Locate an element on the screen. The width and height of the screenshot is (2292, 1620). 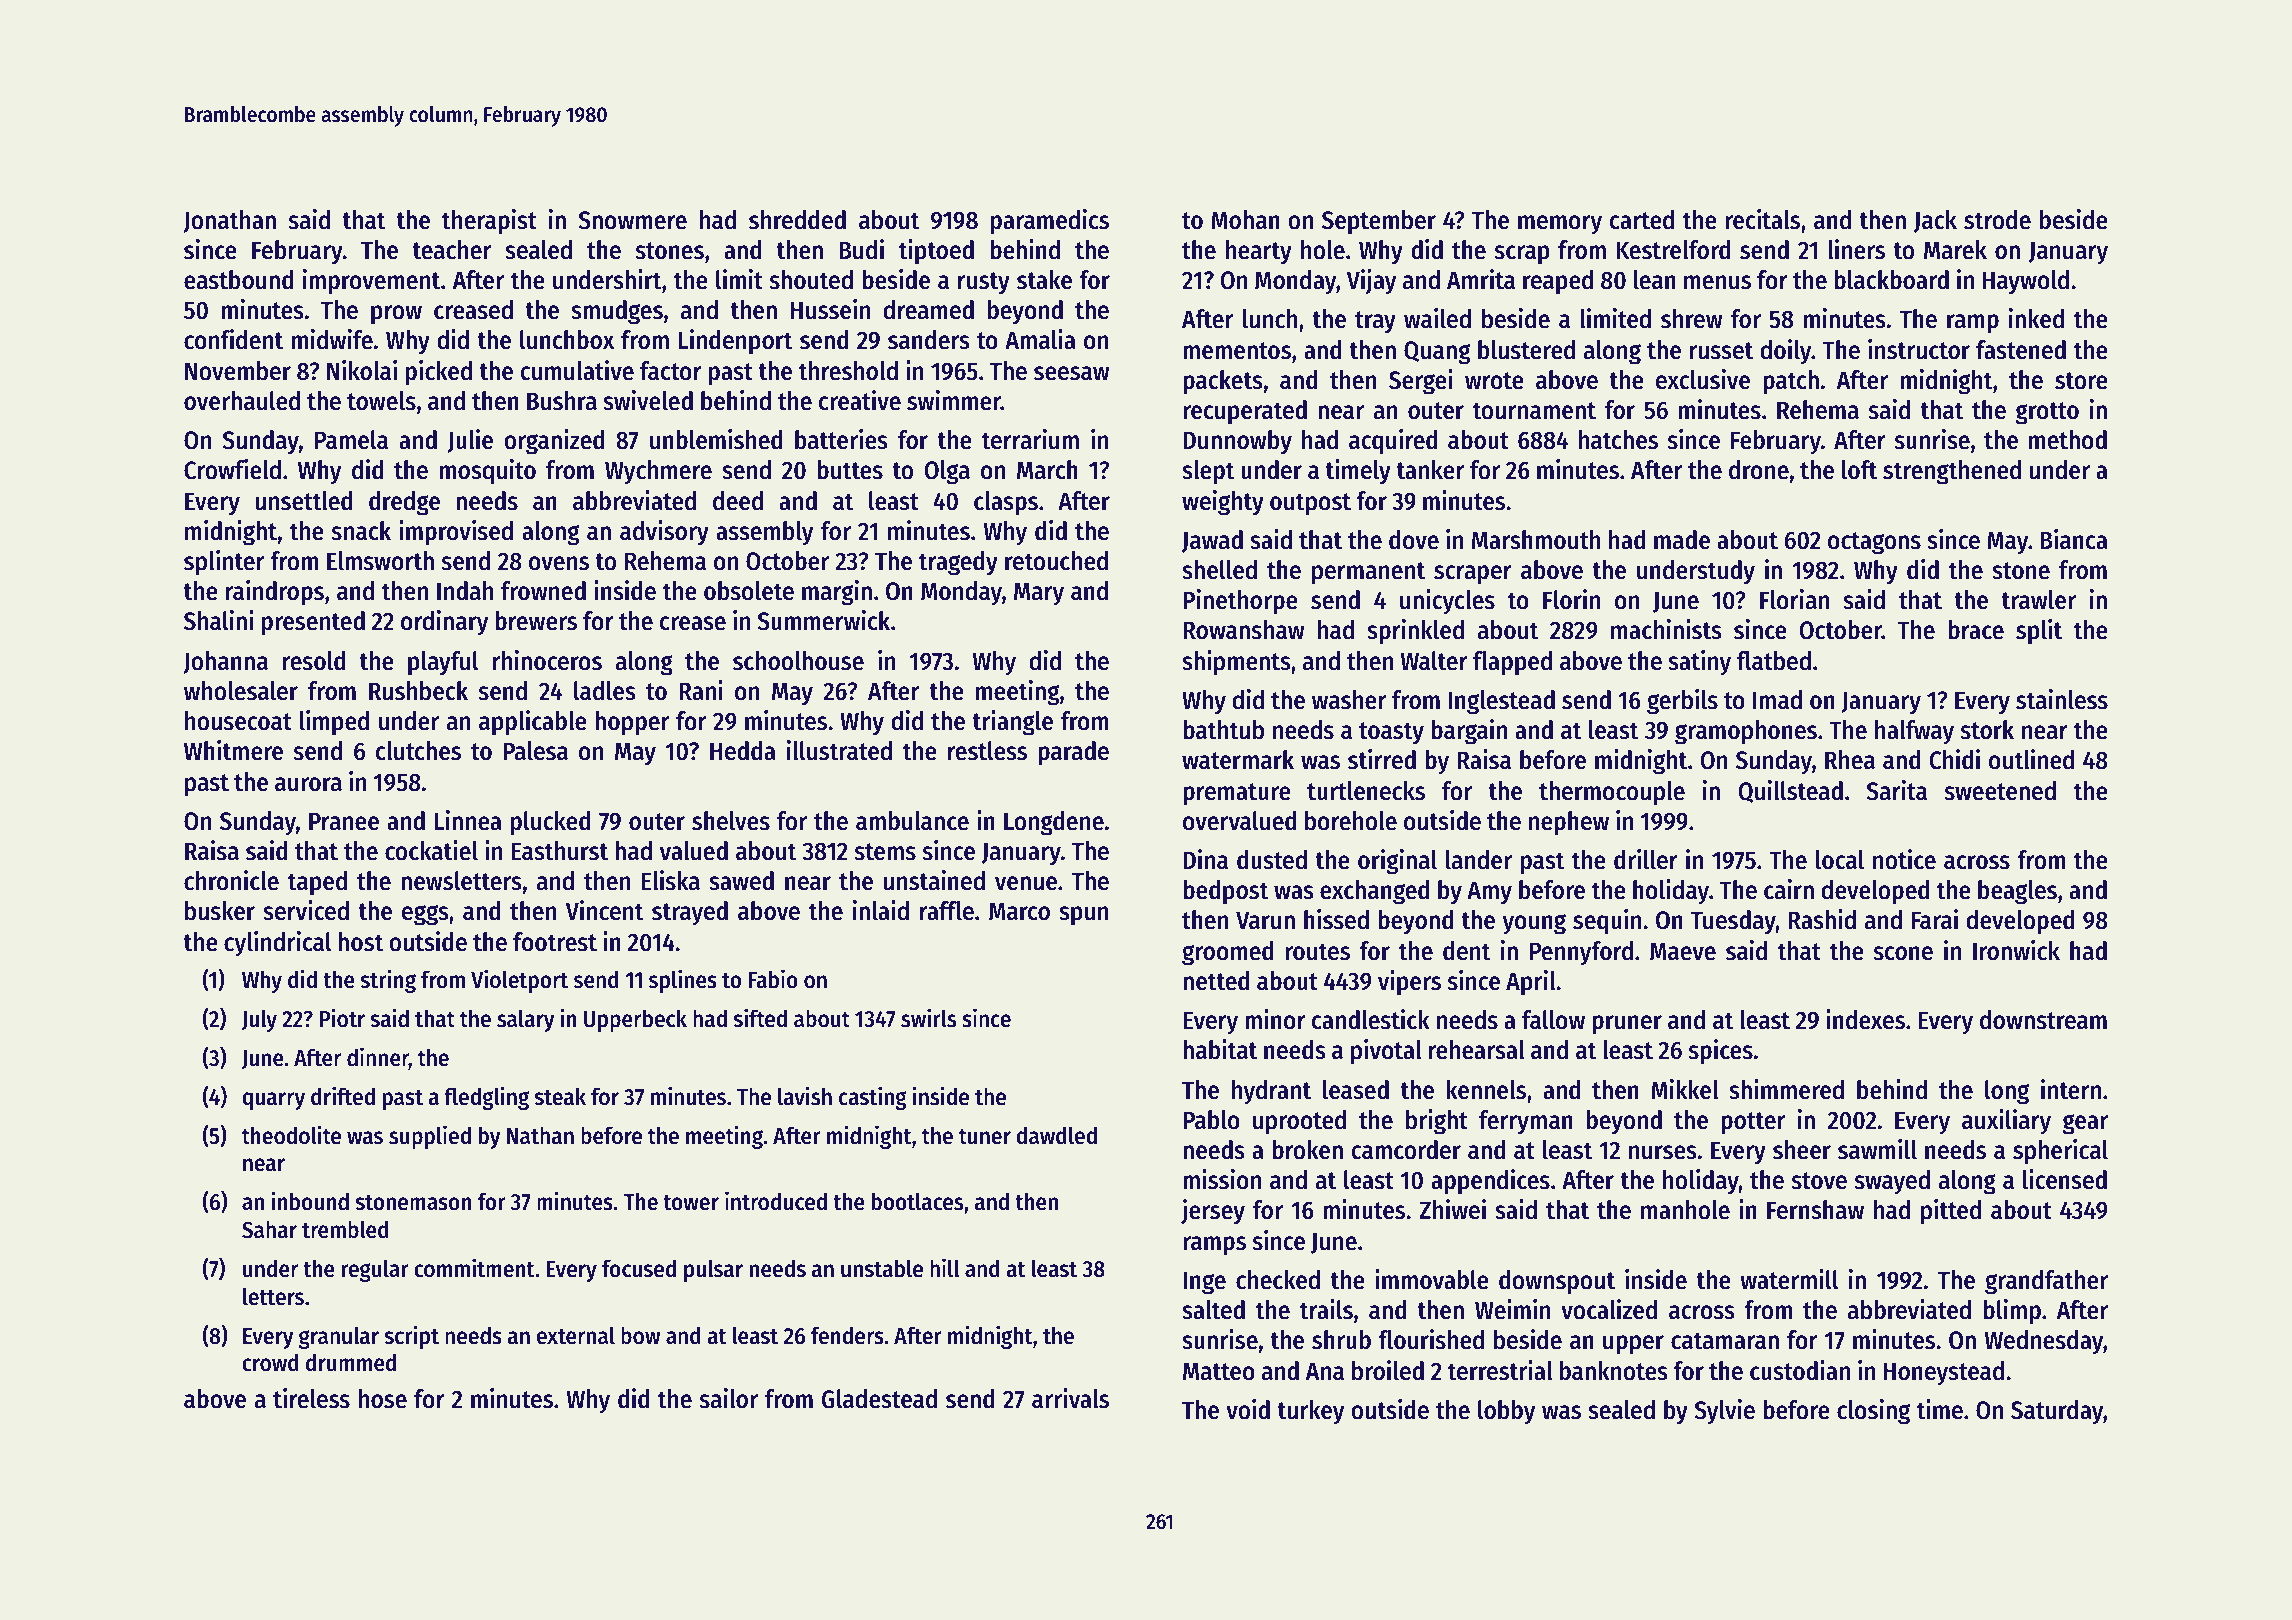
trembled is located at coordinates (345, 1229).
